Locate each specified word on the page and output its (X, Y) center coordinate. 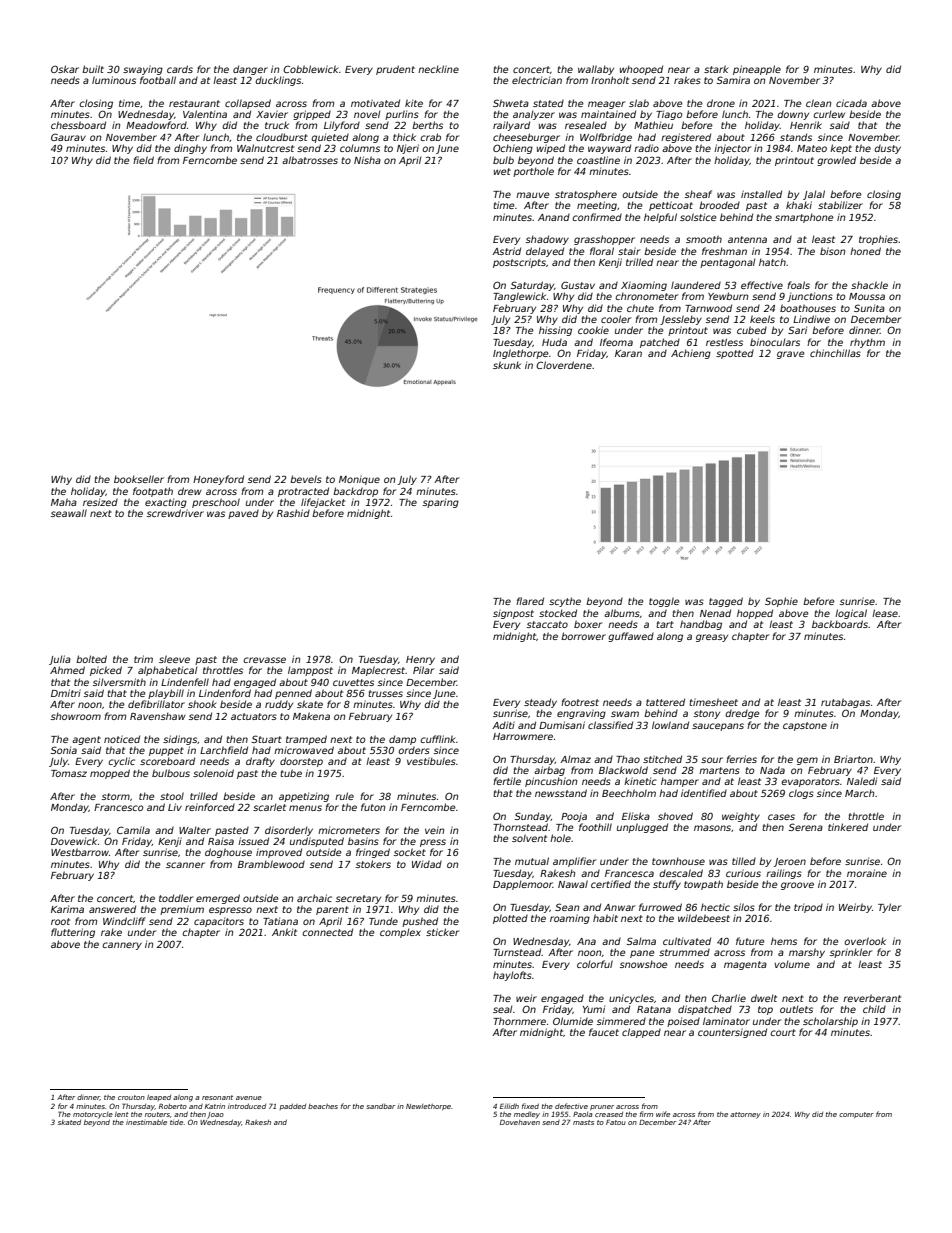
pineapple (757, 70)
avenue (249, 1098)
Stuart (267, 739)
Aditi (503, 725)
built (93, 69)
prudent (395, 70)
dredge (742, 714)
